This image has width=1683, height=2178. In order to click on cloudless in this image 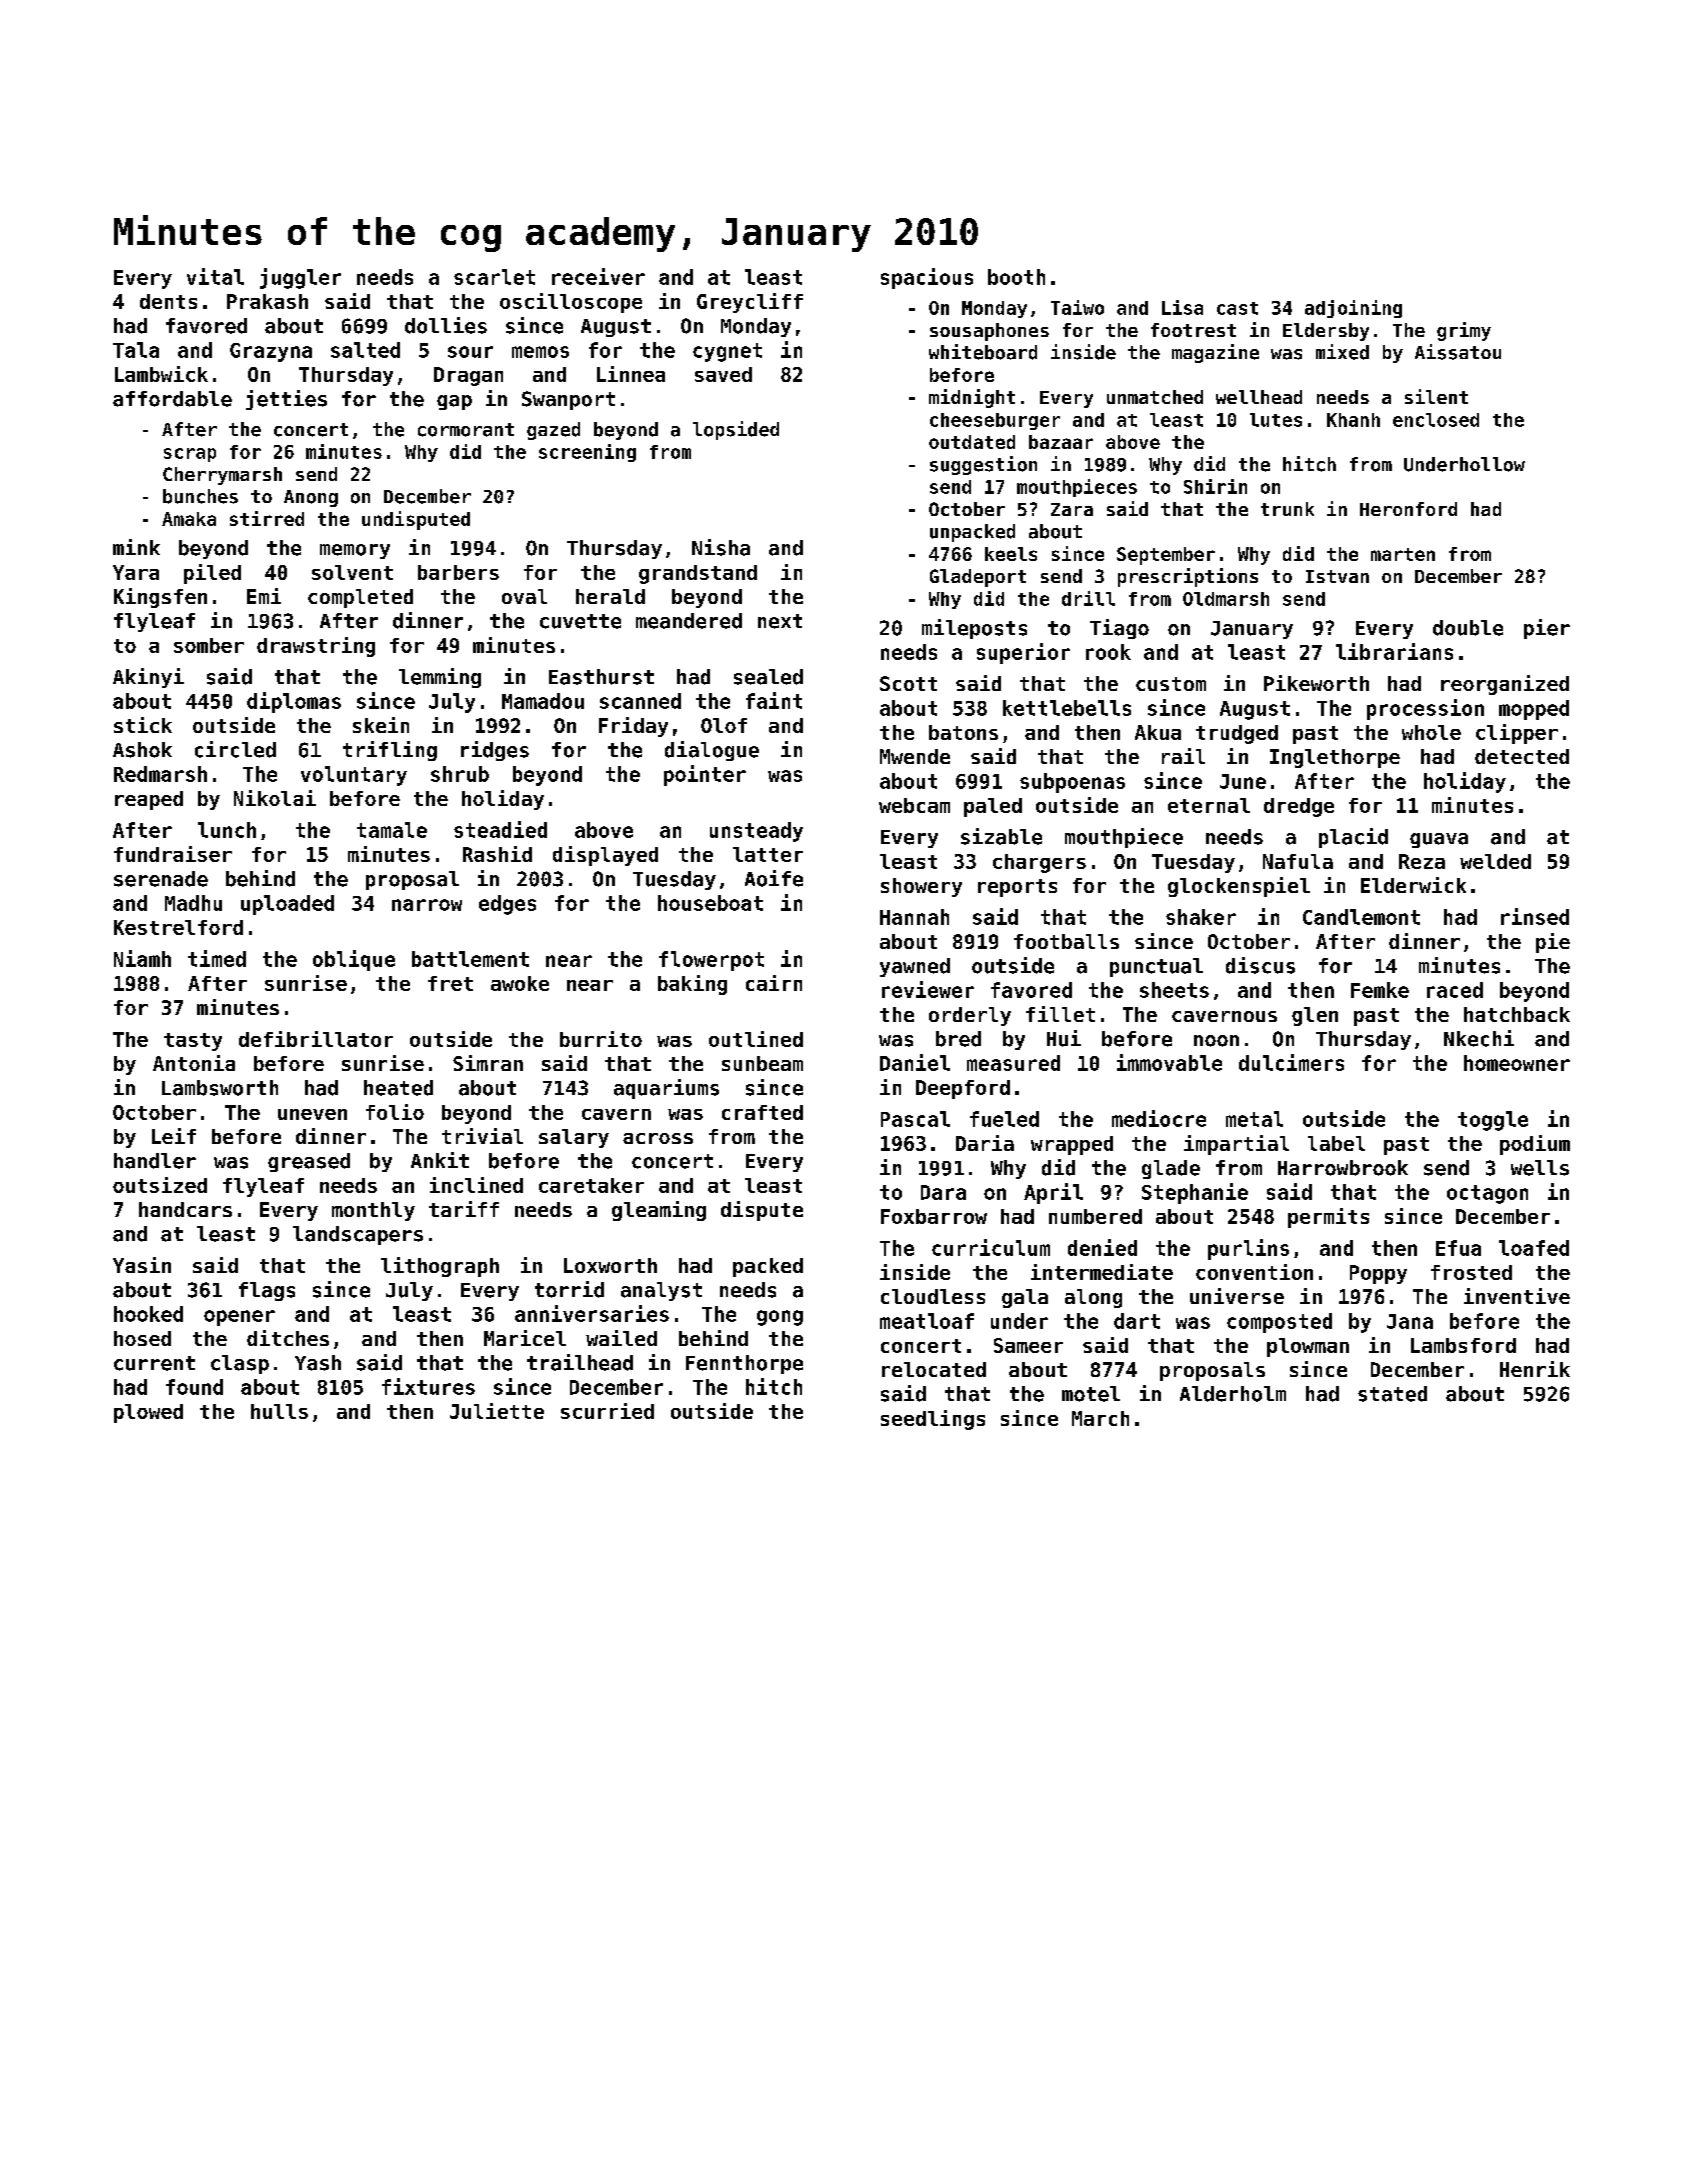, I will do `click(933, 1296)`.
